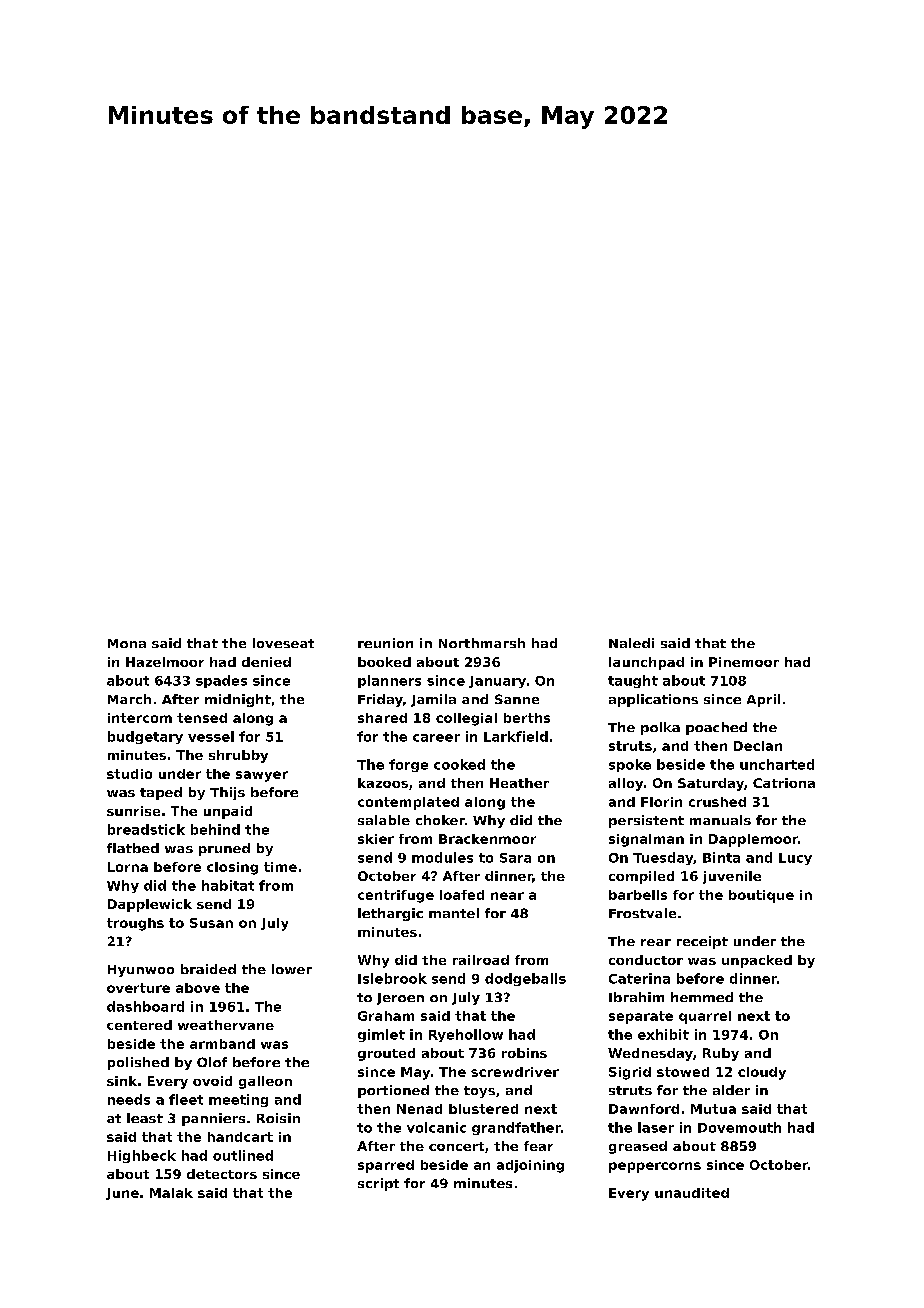  What do you see at coordinates (442, 857) in the page?
I see `modules` at bounding box center [442, 857].
